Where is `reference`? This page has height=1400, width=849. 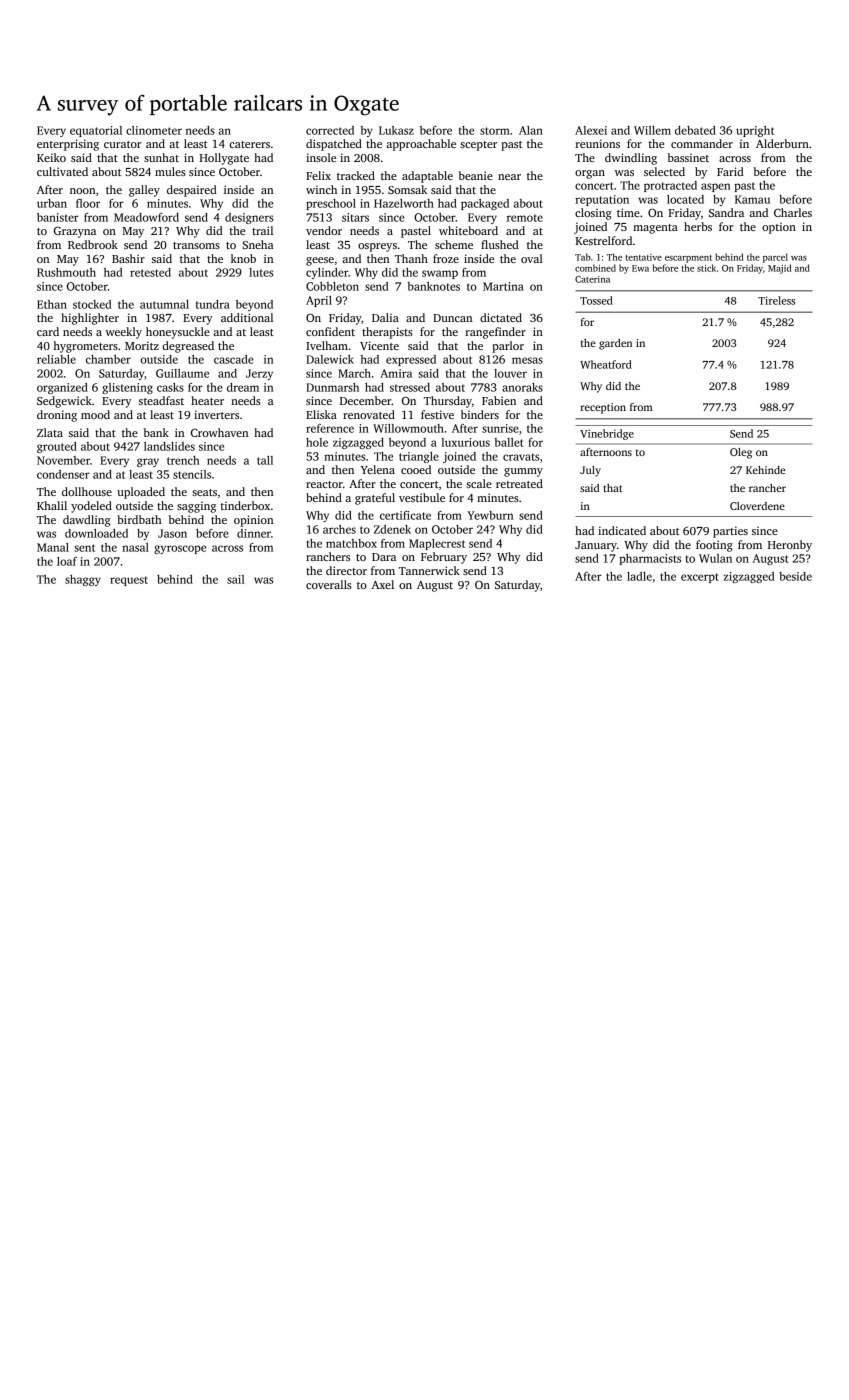
reference is located at coordinates (330, 428).
